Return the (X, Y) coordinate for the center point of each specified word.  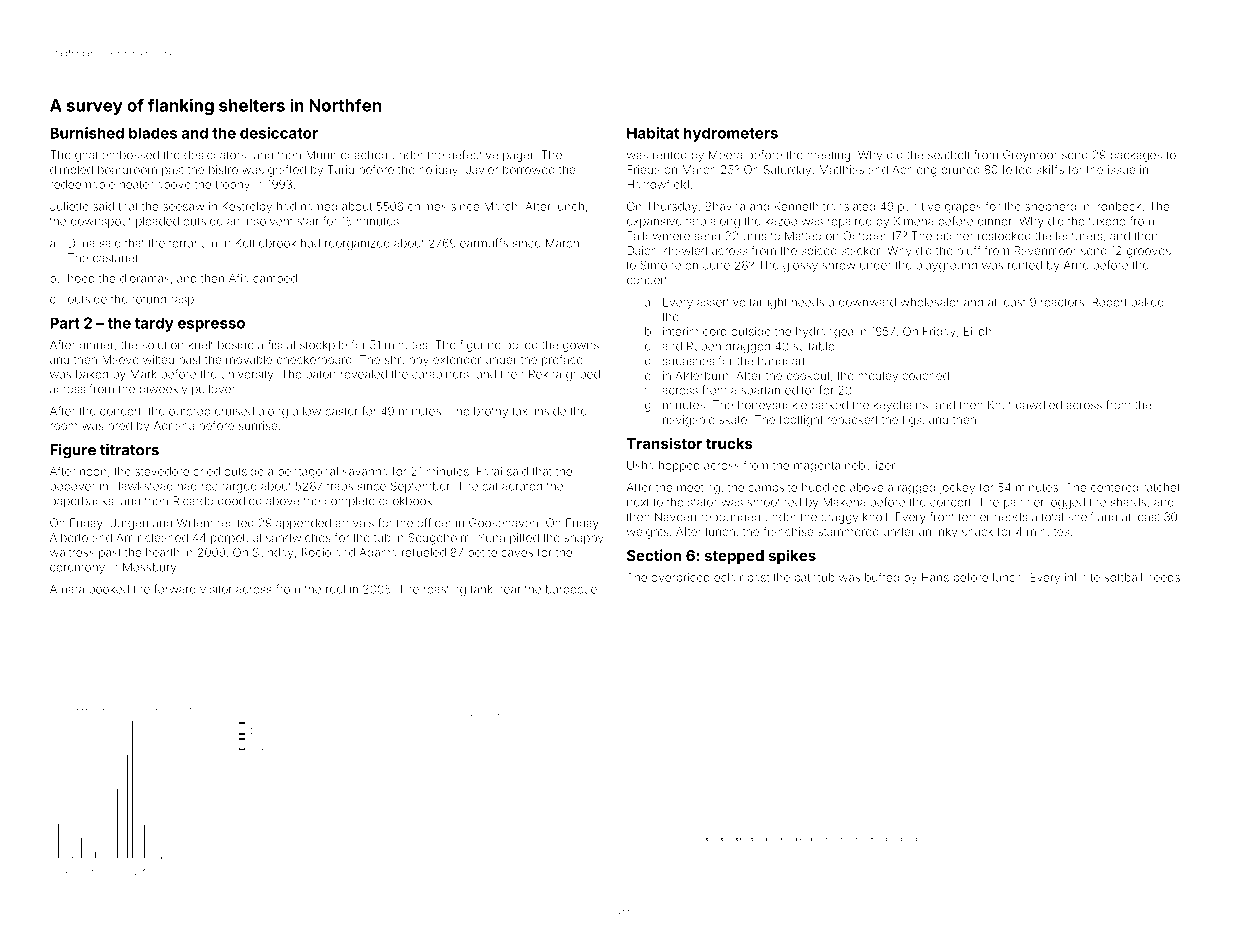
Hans (935, 577)
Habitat (653, 133)
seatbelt (949, 155)
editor (800, 390)
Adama (378, 552)
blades (153, 133)
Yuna (491, 537)
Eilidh (977, 331)
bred (120, 425)
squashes (688, 362)
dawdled (1039, 405)
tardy (154, 324)
